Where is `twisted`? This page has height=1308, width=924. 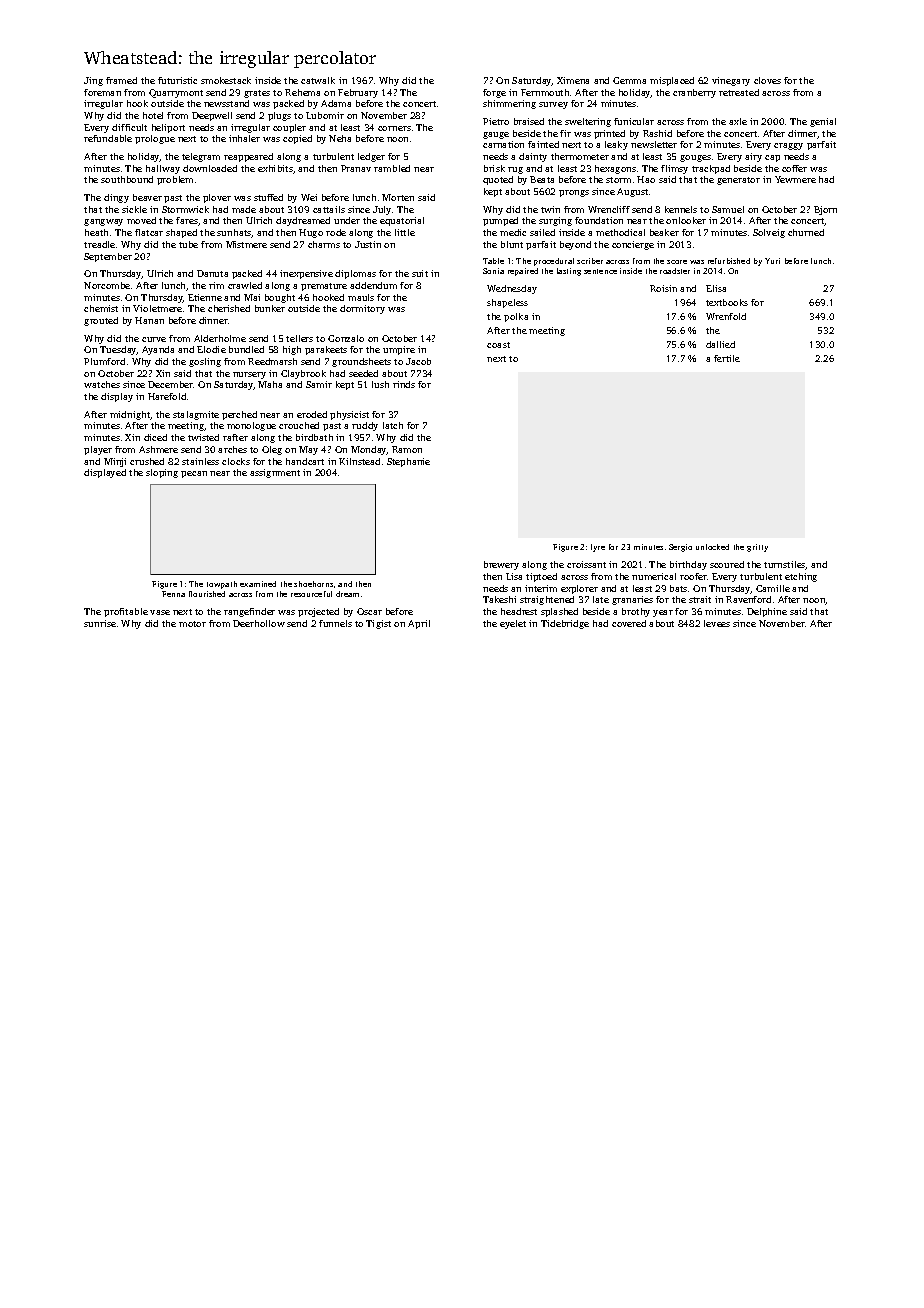 twisted is located at coordinates (203, 437).
